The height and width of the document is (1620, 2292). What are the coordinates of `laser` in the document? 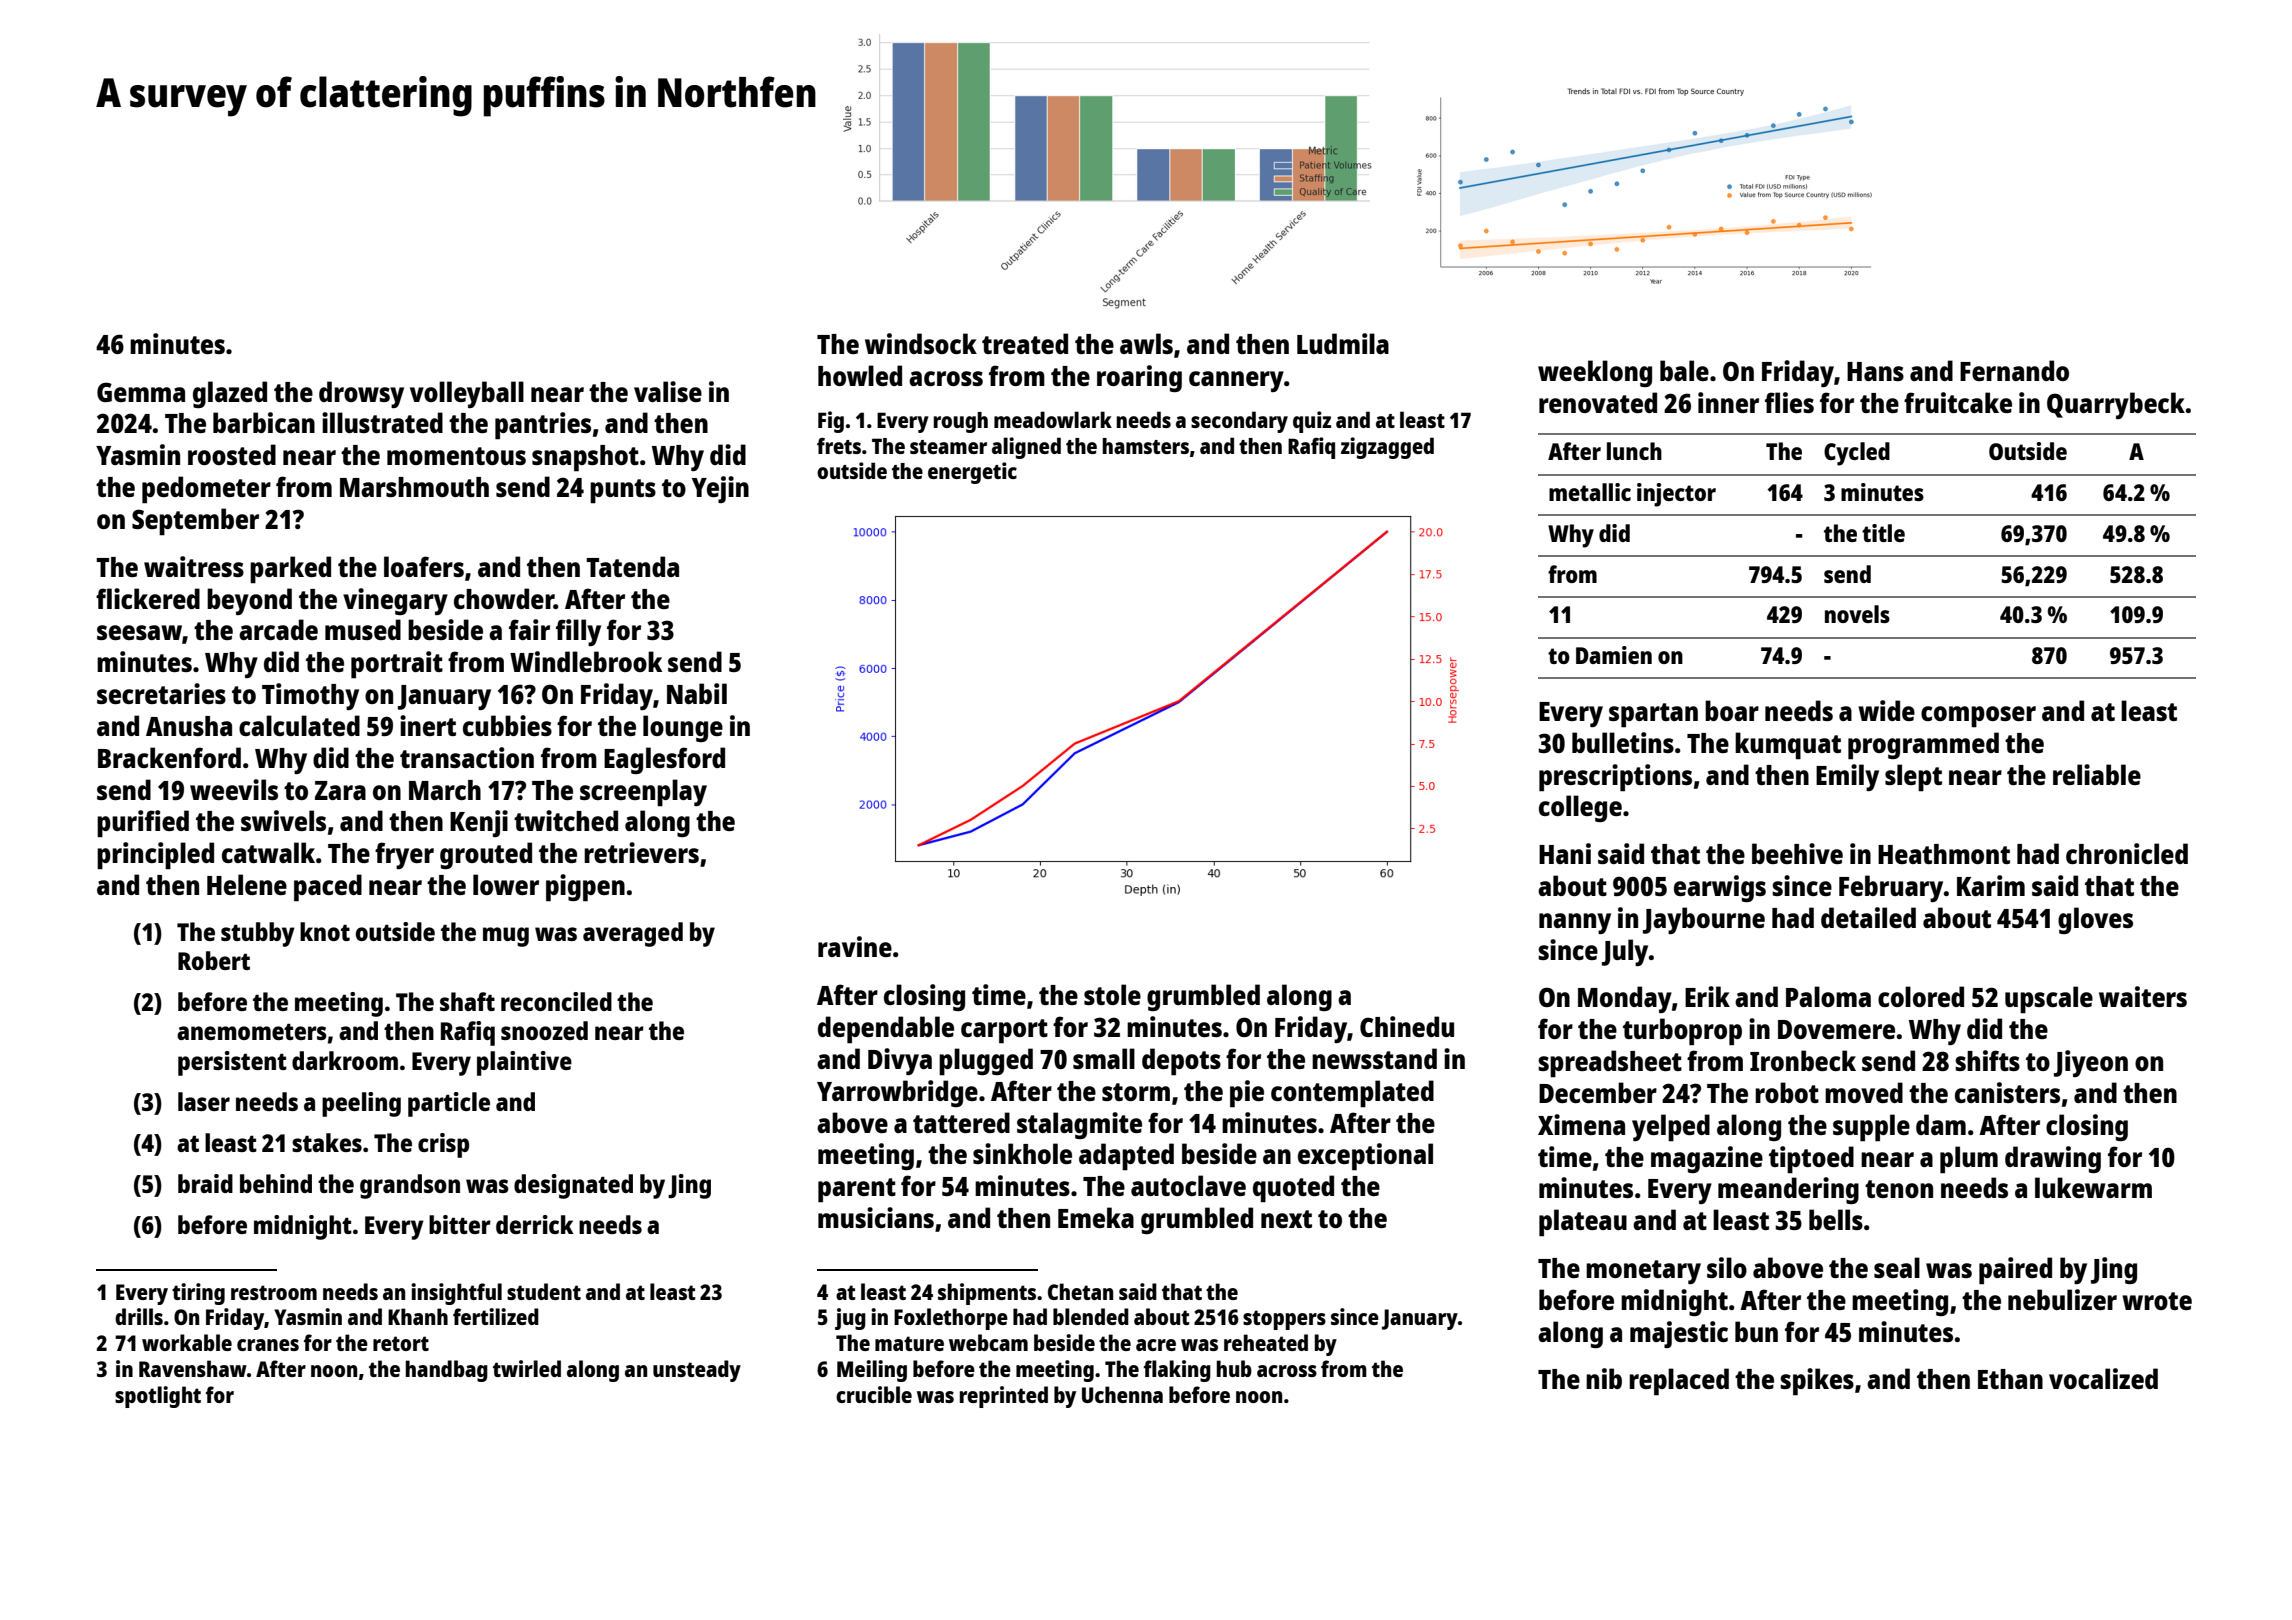 It's located at (204, 1101).
